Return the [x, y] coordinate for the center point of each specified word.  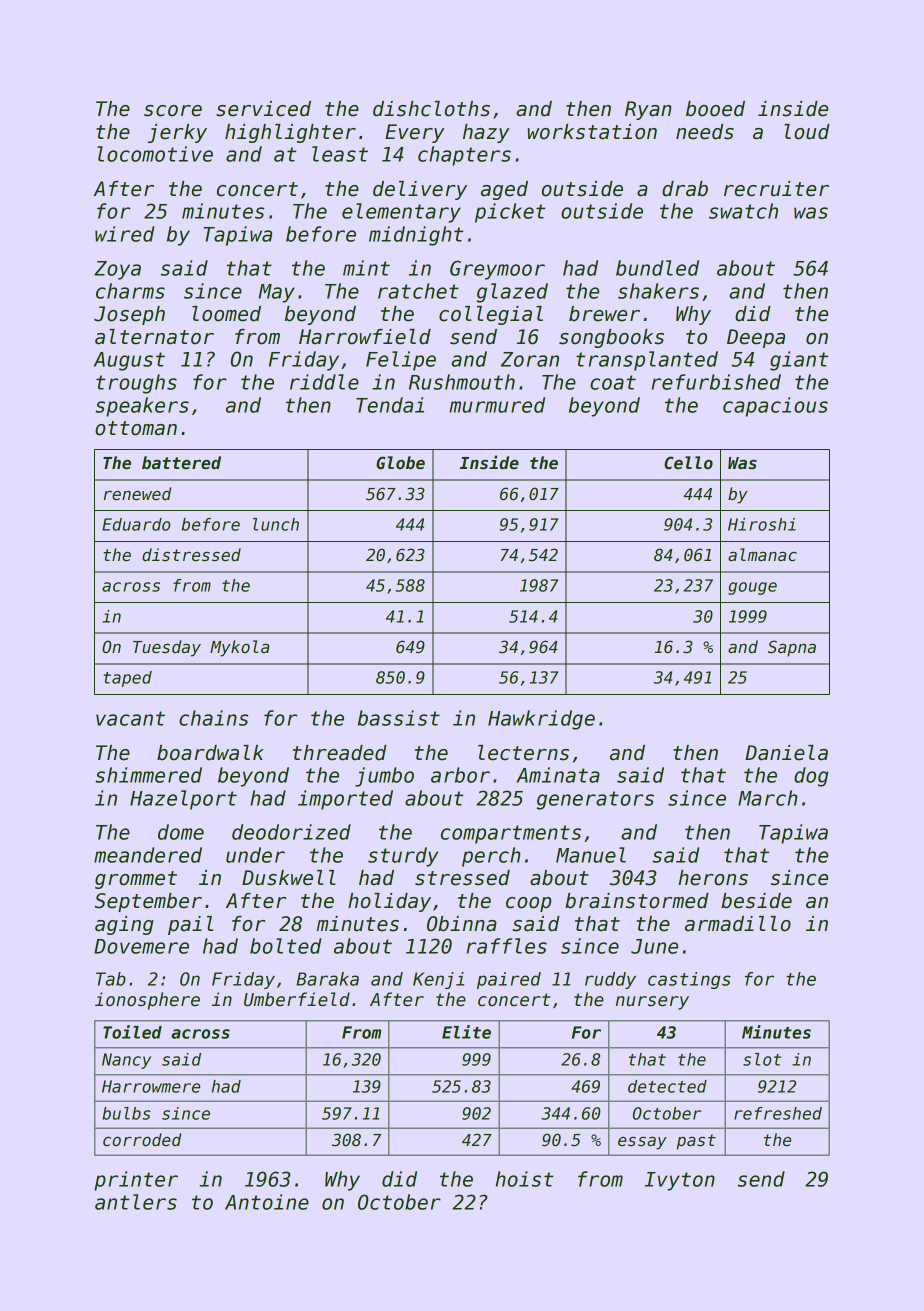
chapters [464, 156]
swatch [743, 211]
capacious [775, 407]
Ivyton [680, 1181]
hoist [524, 1179]
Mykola [239, 648]
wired [124, 234]
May [276, 293]
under [255, 855]
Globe [400, 463]
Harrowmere [151, 1086]
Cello [688, 463]
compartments [511, 834]
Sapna [792, 648]
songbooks [611, 338]
